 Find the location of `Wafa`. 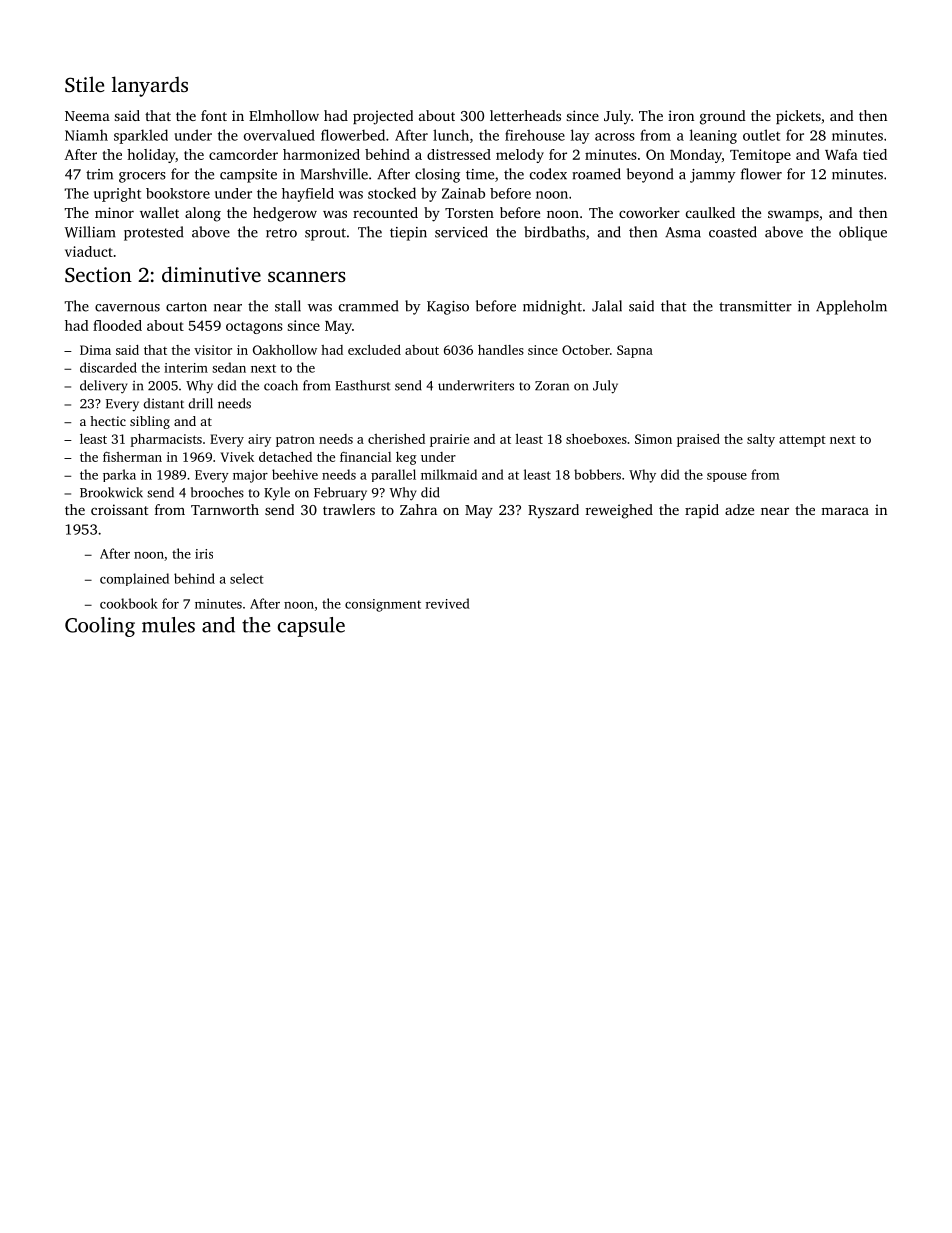

Wafa is located at coordinates (841, 154).
